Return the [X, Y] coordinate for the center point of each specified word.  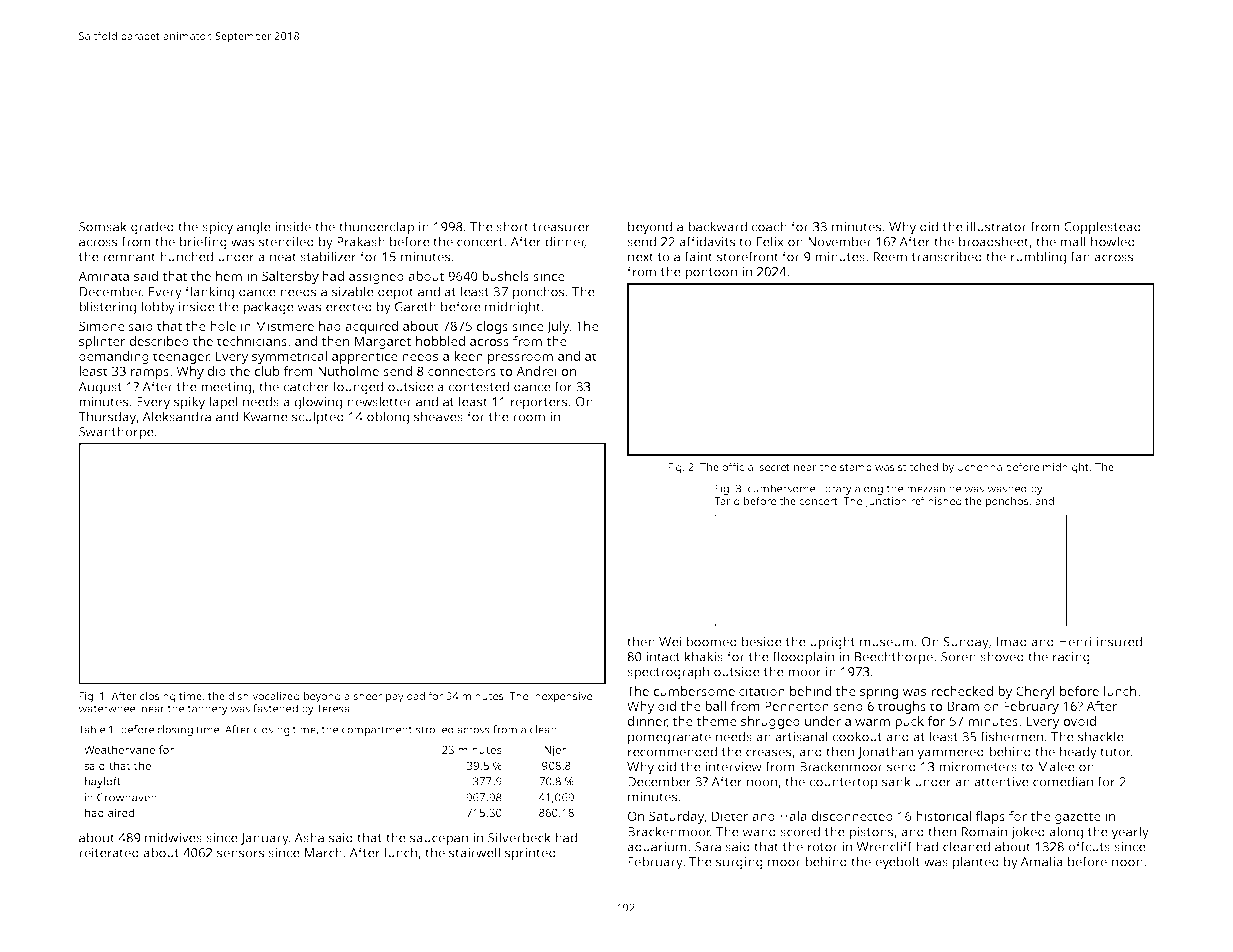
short [512, 226]
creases [768, 753]
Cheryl [1035, 692]
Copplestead [1102, 228]
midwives [173, 837]
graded [152, 228]
